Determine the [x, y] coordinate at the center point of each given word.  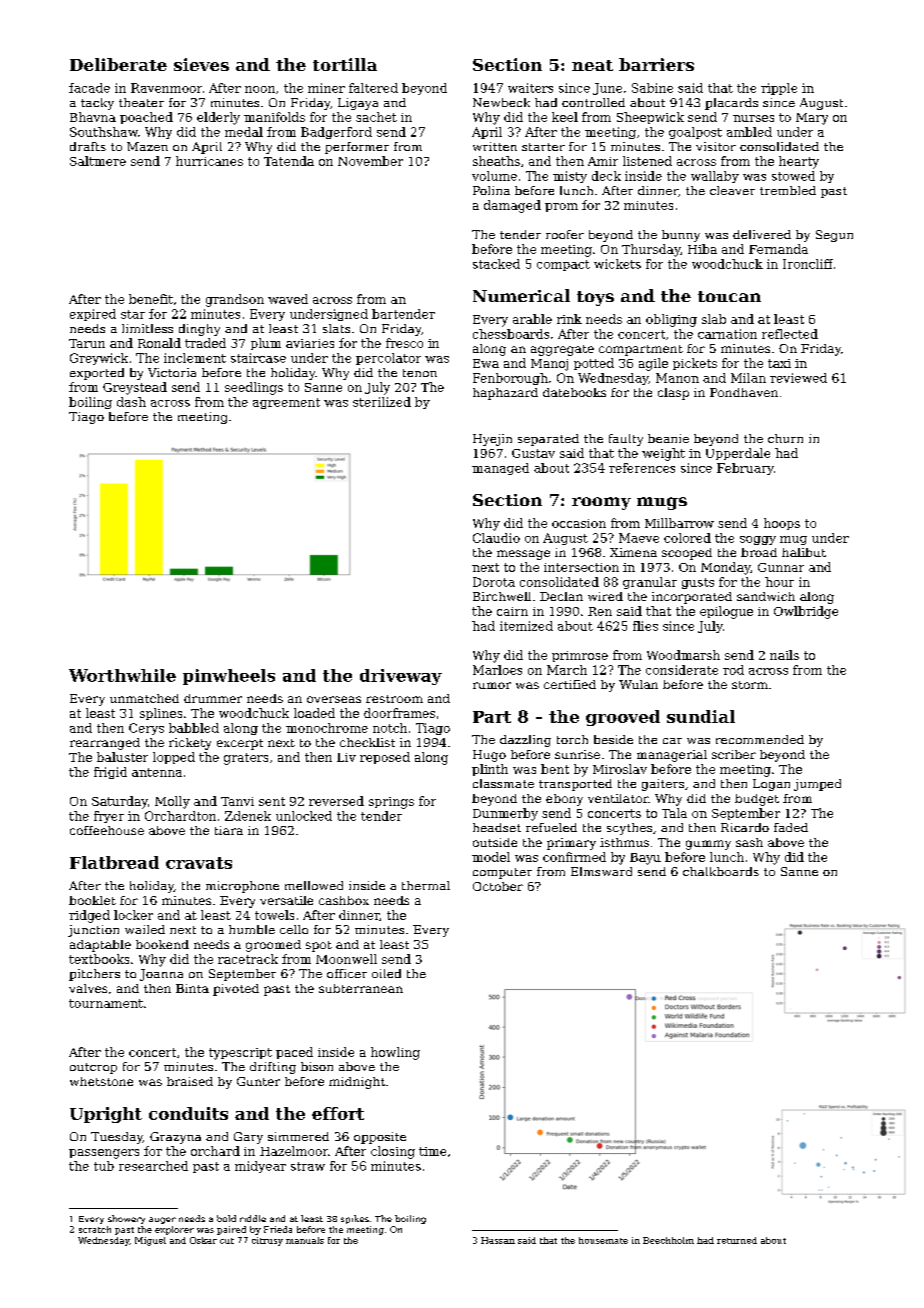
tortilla [345, 64]
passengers [104, 1154]
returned [737, 1240]
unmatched [144, 698]
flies [645, 626]
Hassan [498, 1240]
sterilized [382, 402]
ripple [779, 89]
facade [89, 88]
